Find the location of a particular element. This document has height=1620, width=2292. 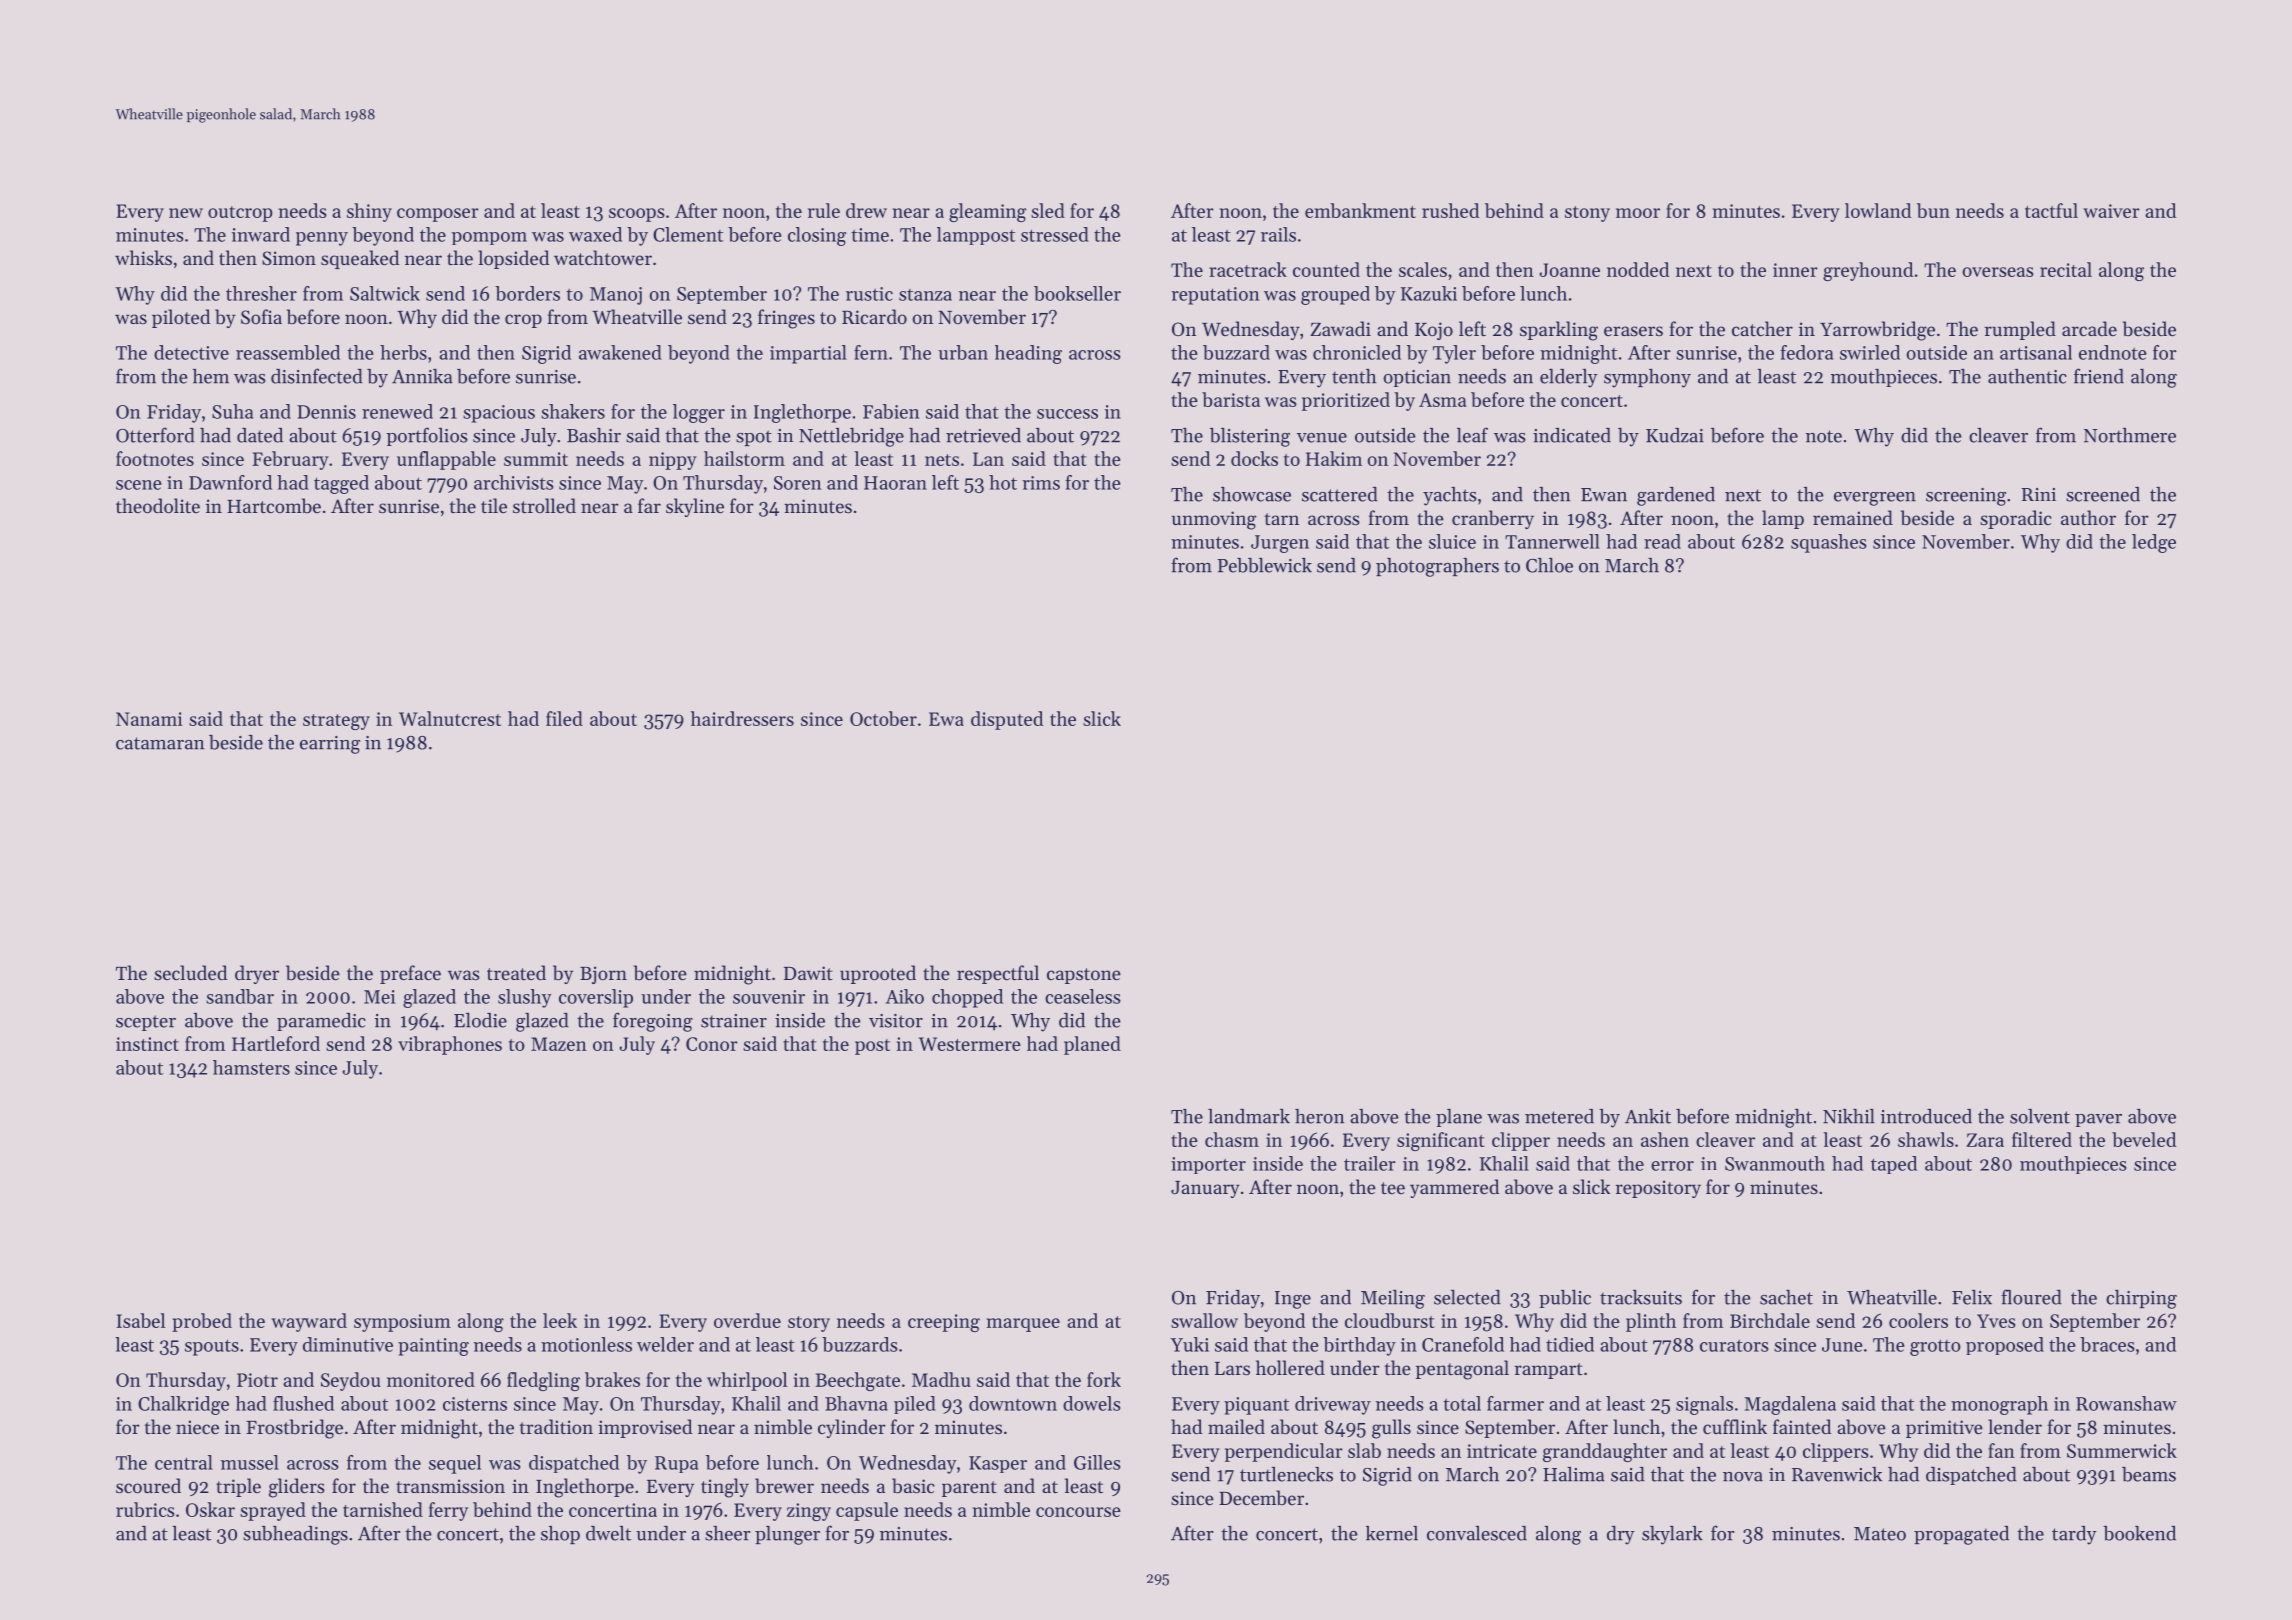

strategy is located at coordinates (336, 722).
